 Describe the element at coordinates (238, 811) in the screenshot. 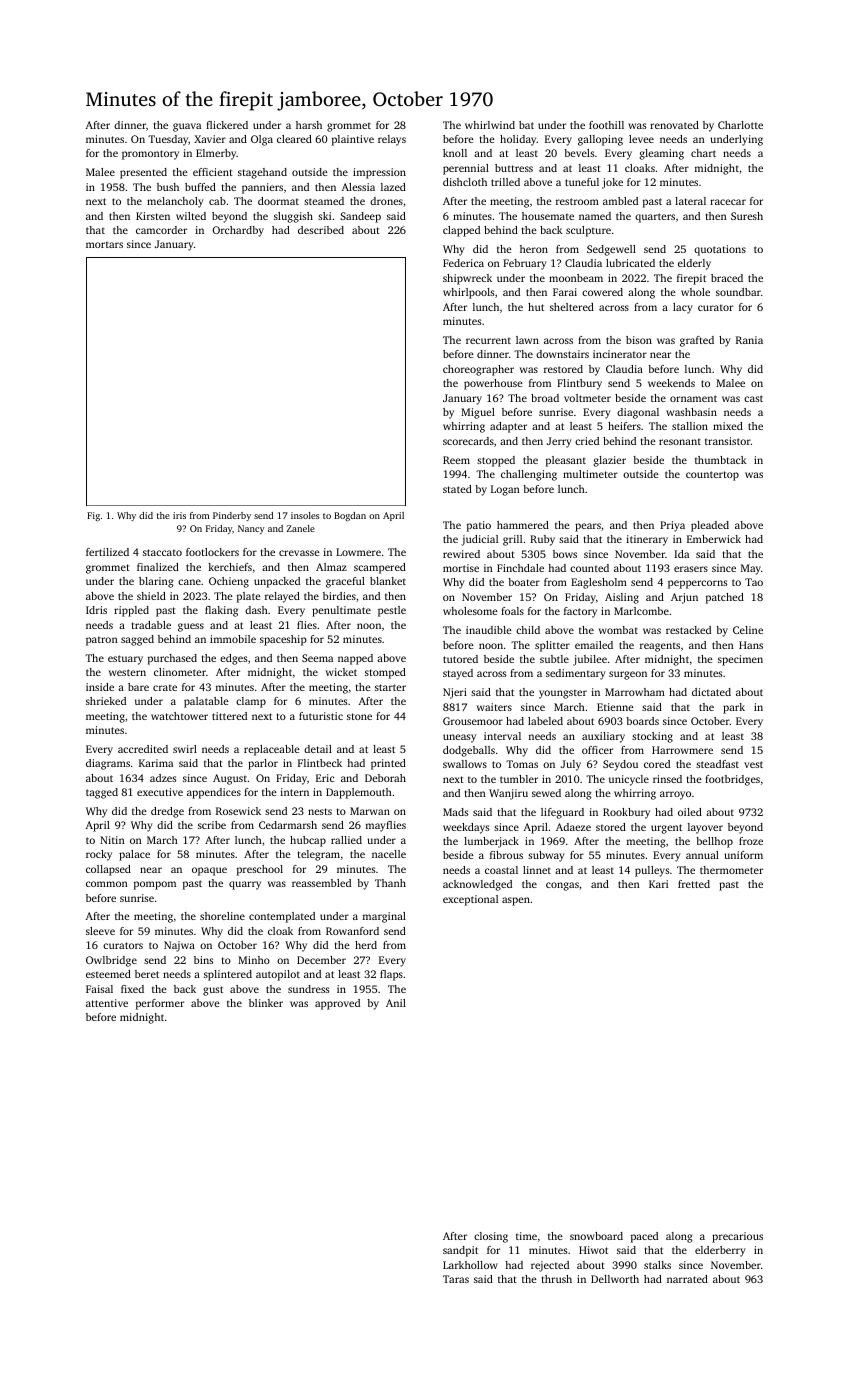

I see `Rosewick` at that location.
